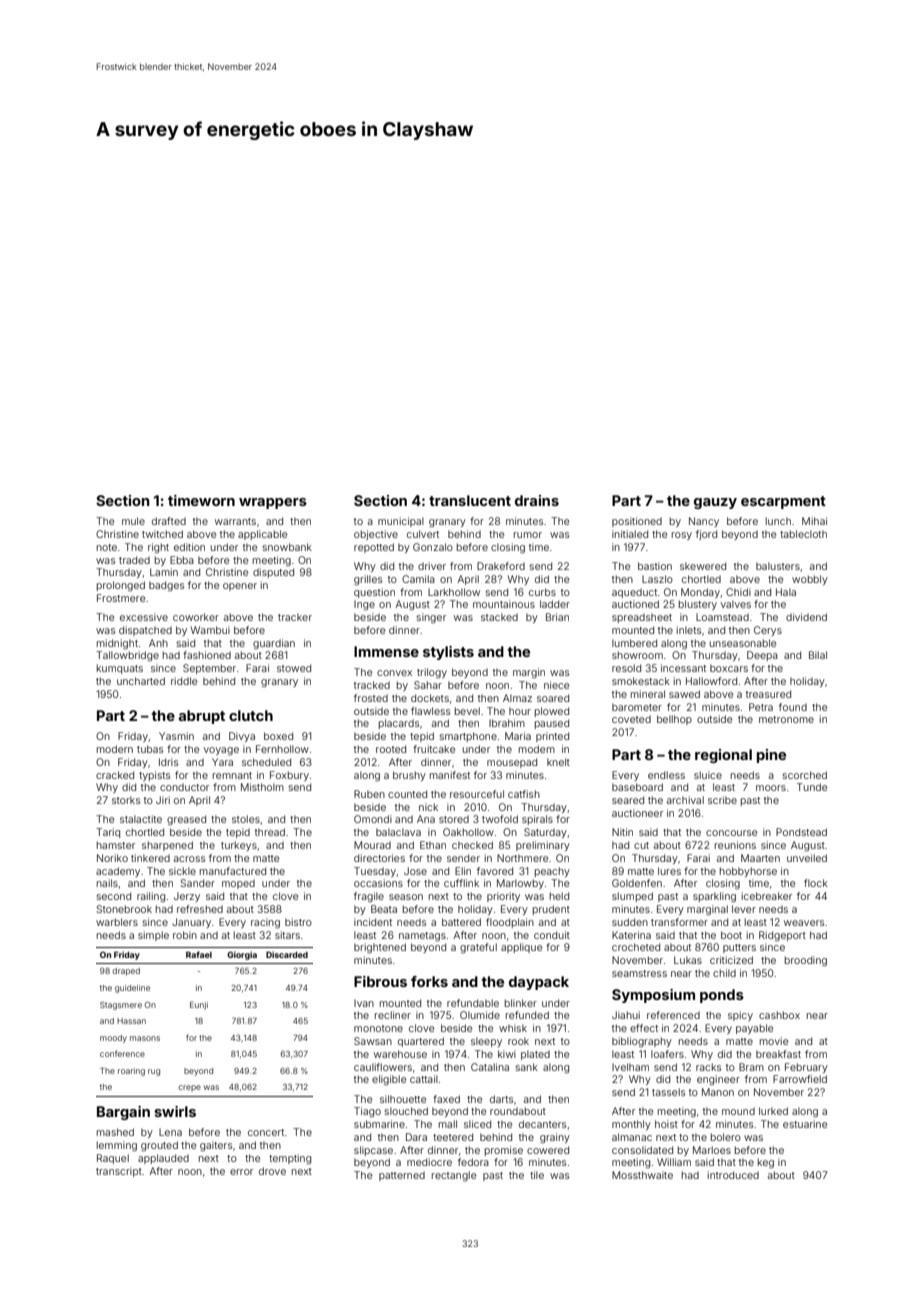  Describe the element at coordinates (818, 655) in the image. I see `Bilal` at that location.
